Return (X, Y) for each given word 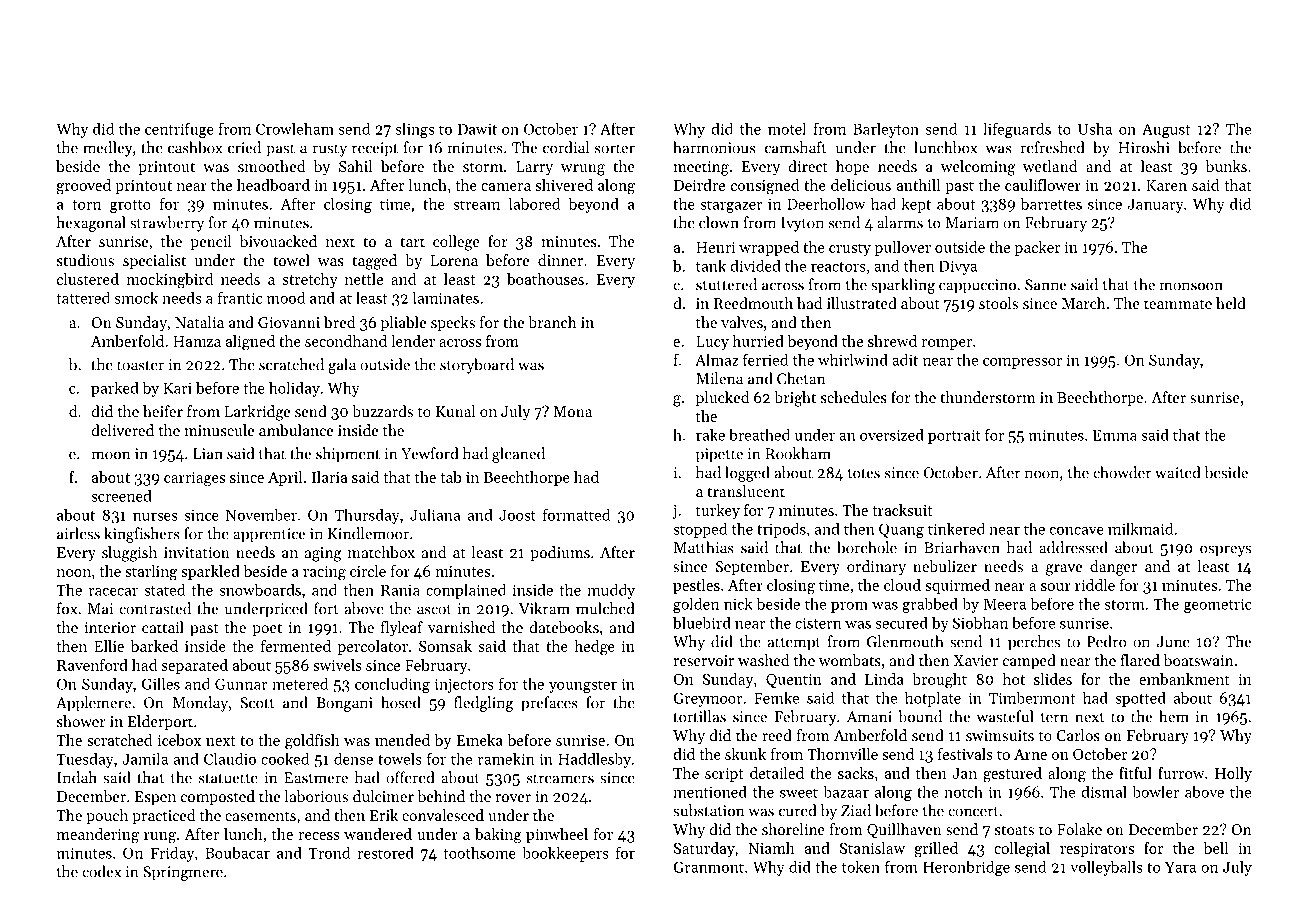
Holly (1233, 774)
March (1084, 303)
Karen (1166, 185)
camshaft (795, 147)
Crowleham (295, 128)
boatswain (1198, 660)
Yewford (429, 453)
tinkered (956, 528)
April (285, 478)
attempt (794, 644)
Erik (384, 815)
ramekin (506, 759)
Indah (77, 777)
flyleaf (402, 629)
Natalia (199, 322)
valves (742, 322)
